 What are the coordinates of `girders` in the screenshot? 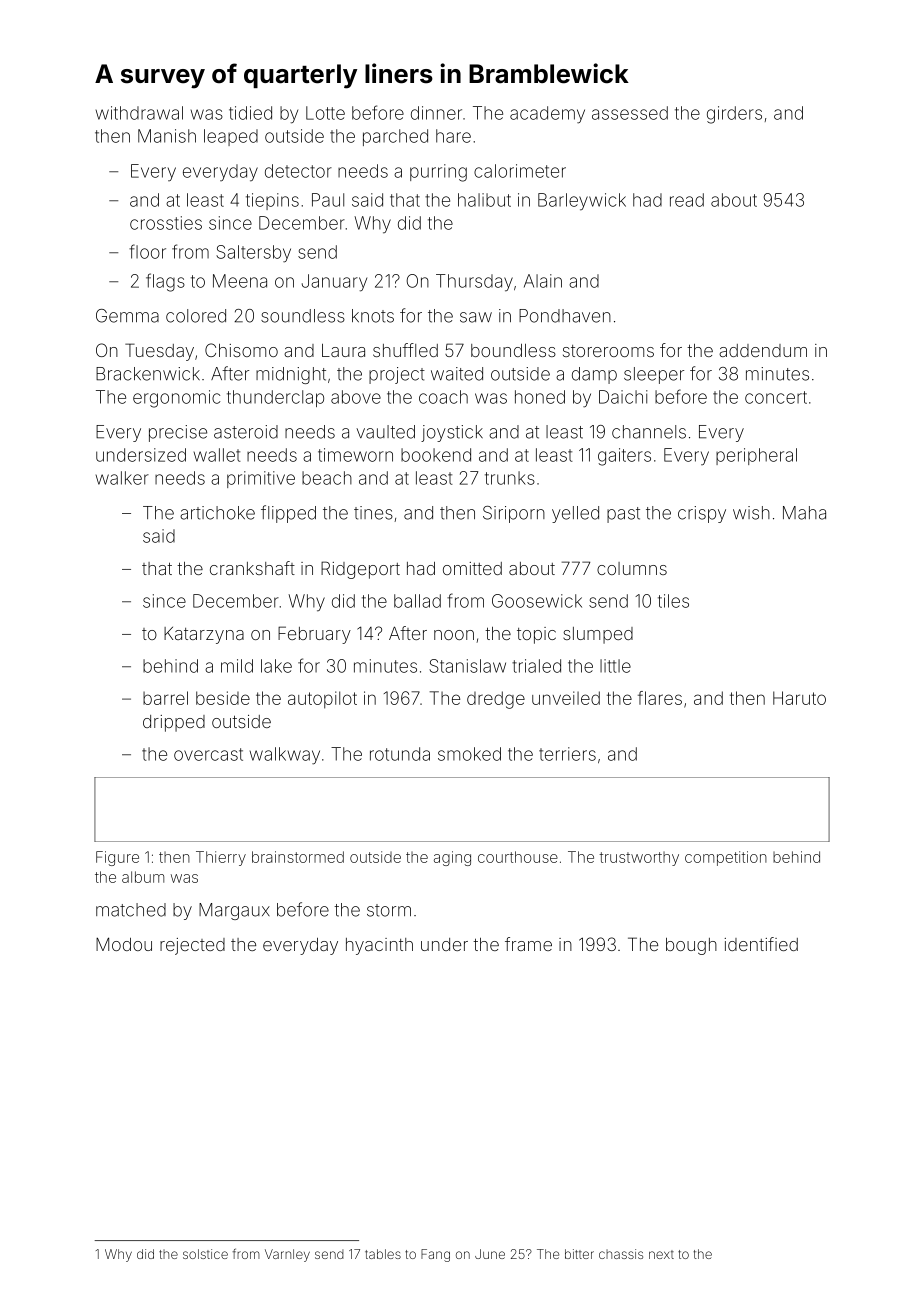 It's located at (734, 115).
